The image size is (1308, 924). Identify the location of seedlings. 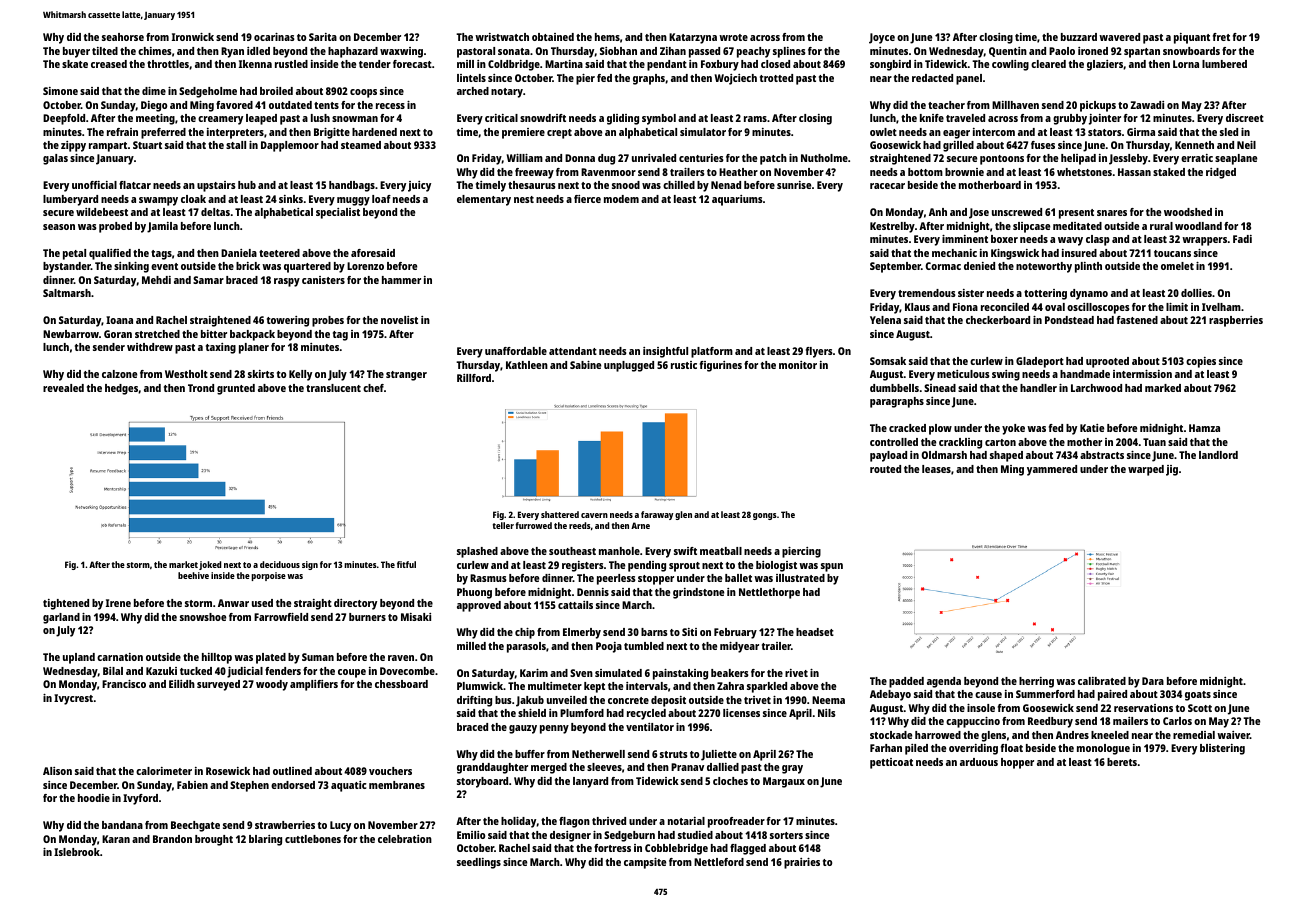
(479, 863).
